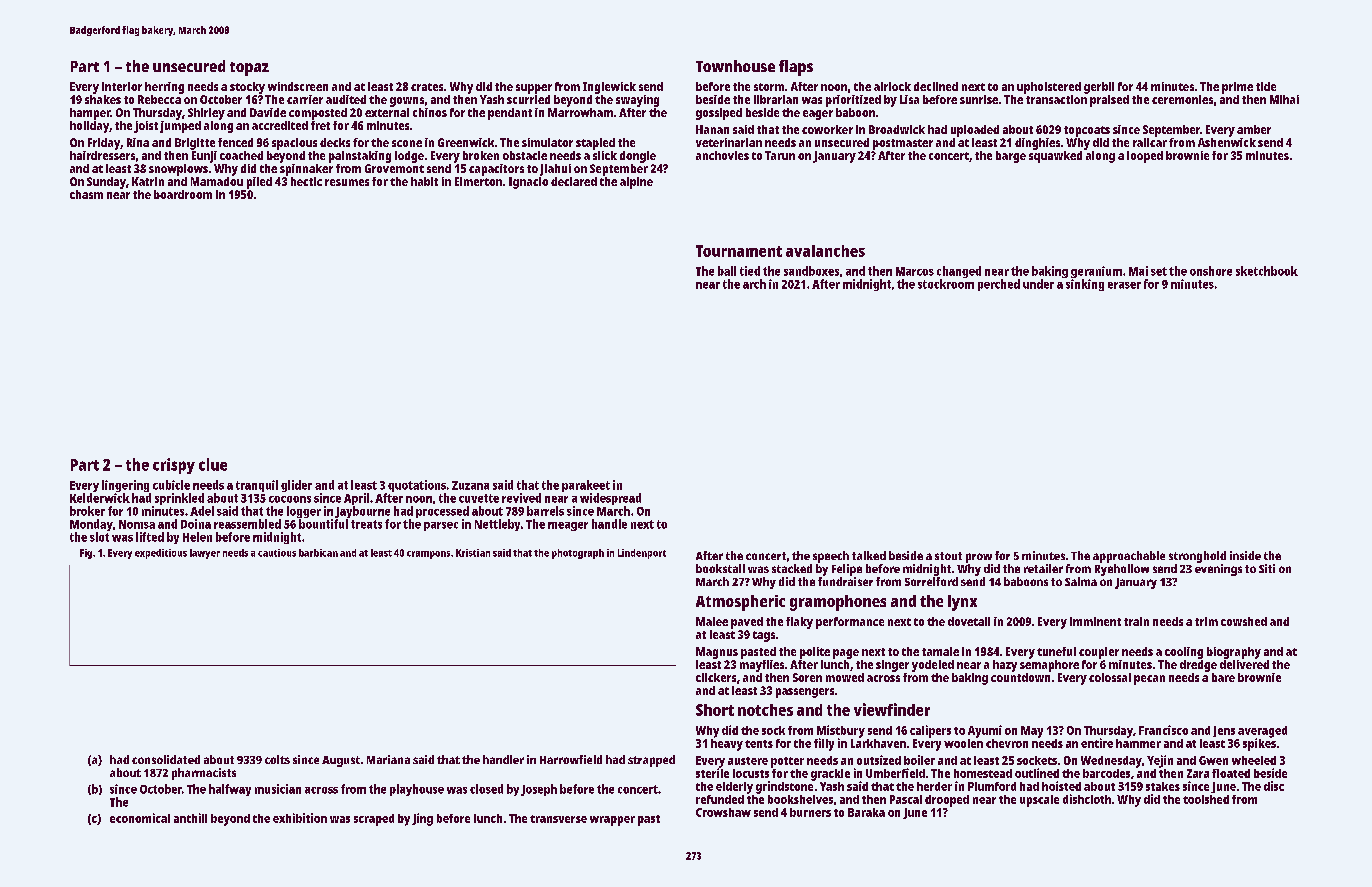 The height and width of the document is (887, 1372). What do you see at coordinates (300, 818) in the document?
I see `exhibition` at bounding box center [300, 818].
